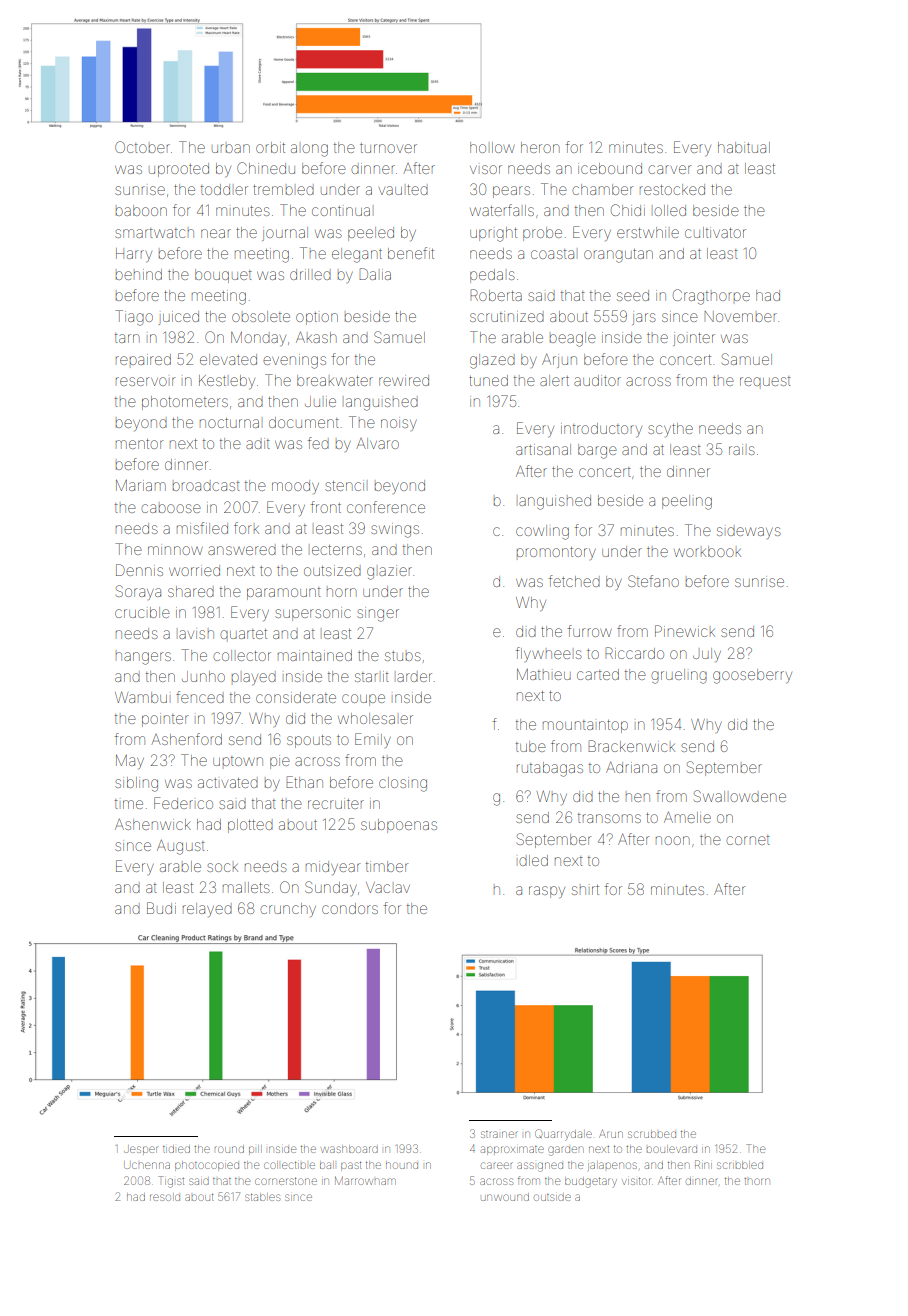  I want to click on pears, so click(511, 192).
